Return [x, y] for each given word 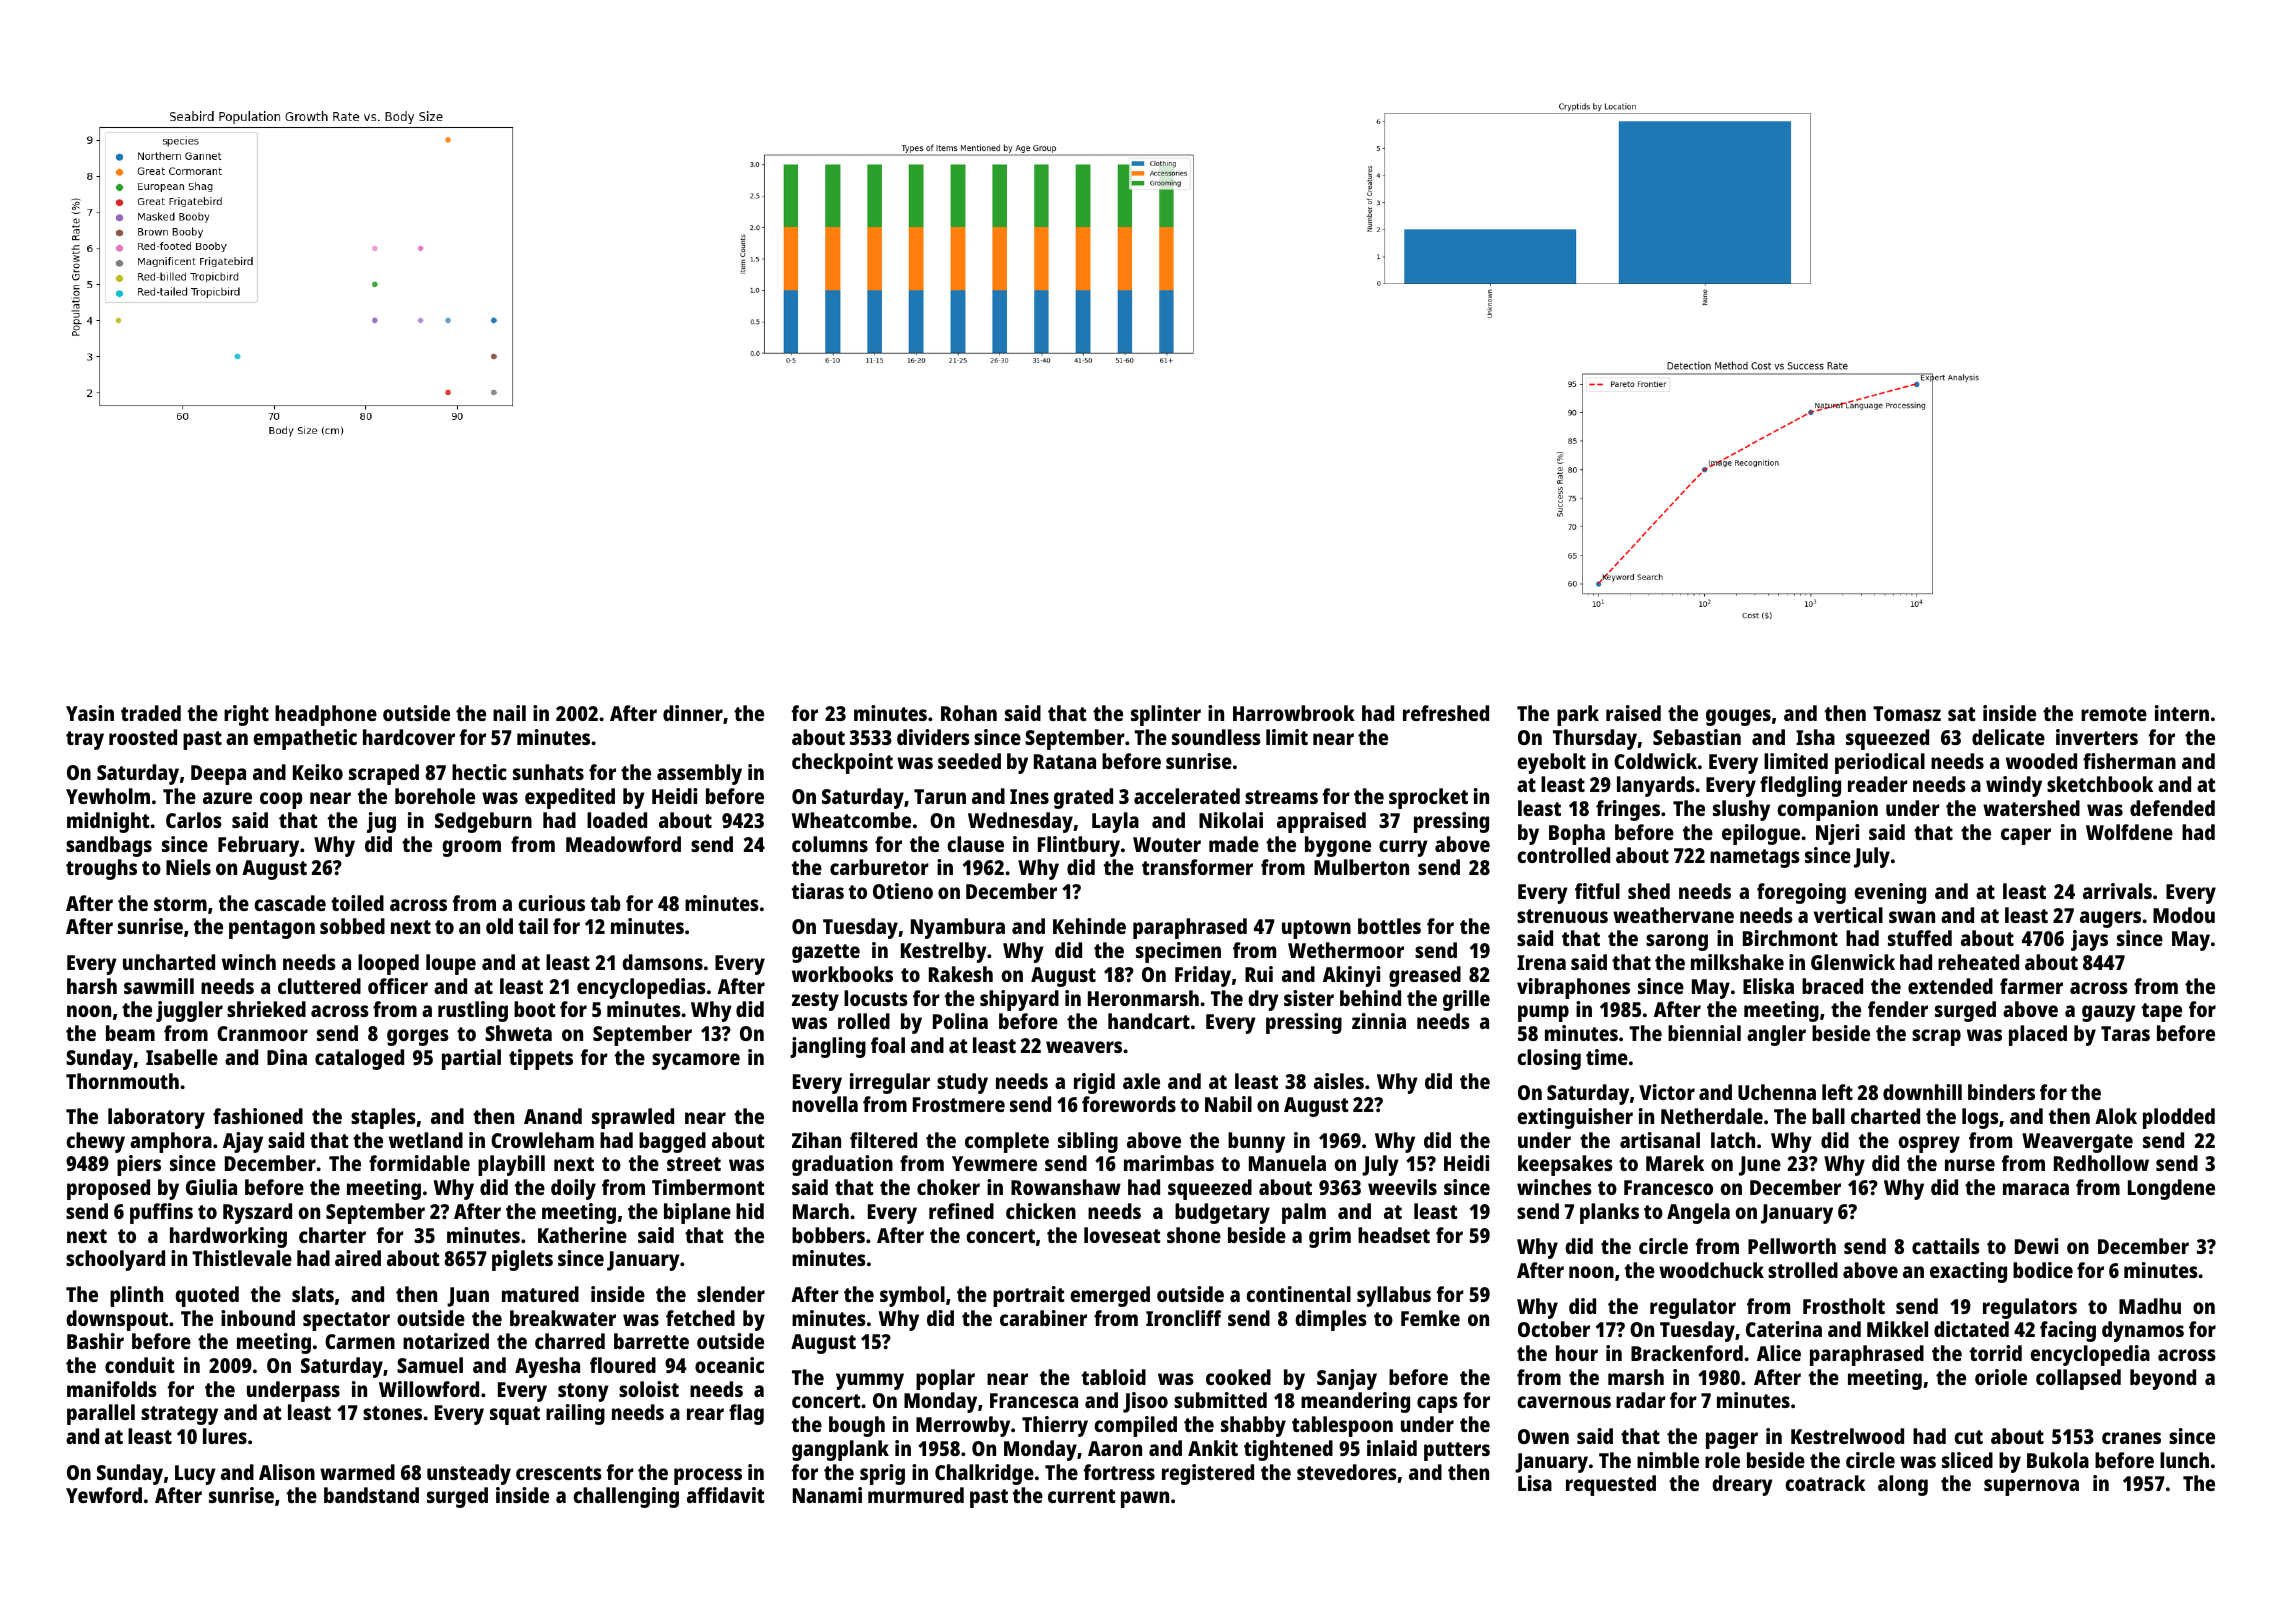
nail [509, 713]
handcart [1149, 1021]
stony [583, 1392]
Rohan [969, 713]
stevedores [1347, 1472]
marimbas [1169, 1163]
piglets [522, 1260]
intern [2182, 713]
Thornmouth [122, 1081]
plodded [2179, 1118]
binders [2001, 1092]
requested [1611, 1485]
